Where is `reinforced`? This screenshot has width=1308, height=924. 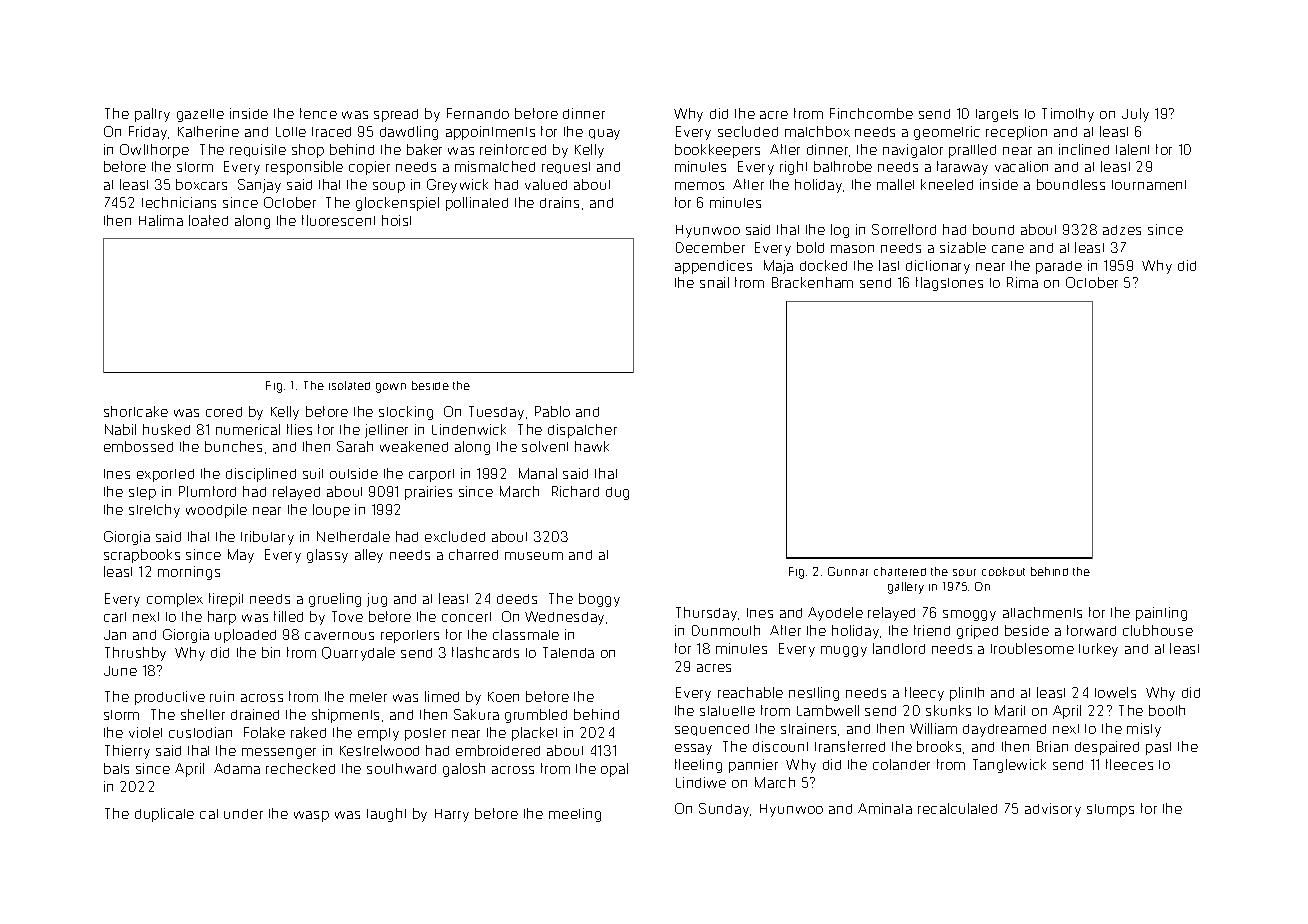 reinforced is located at coordinates (513, 149).
